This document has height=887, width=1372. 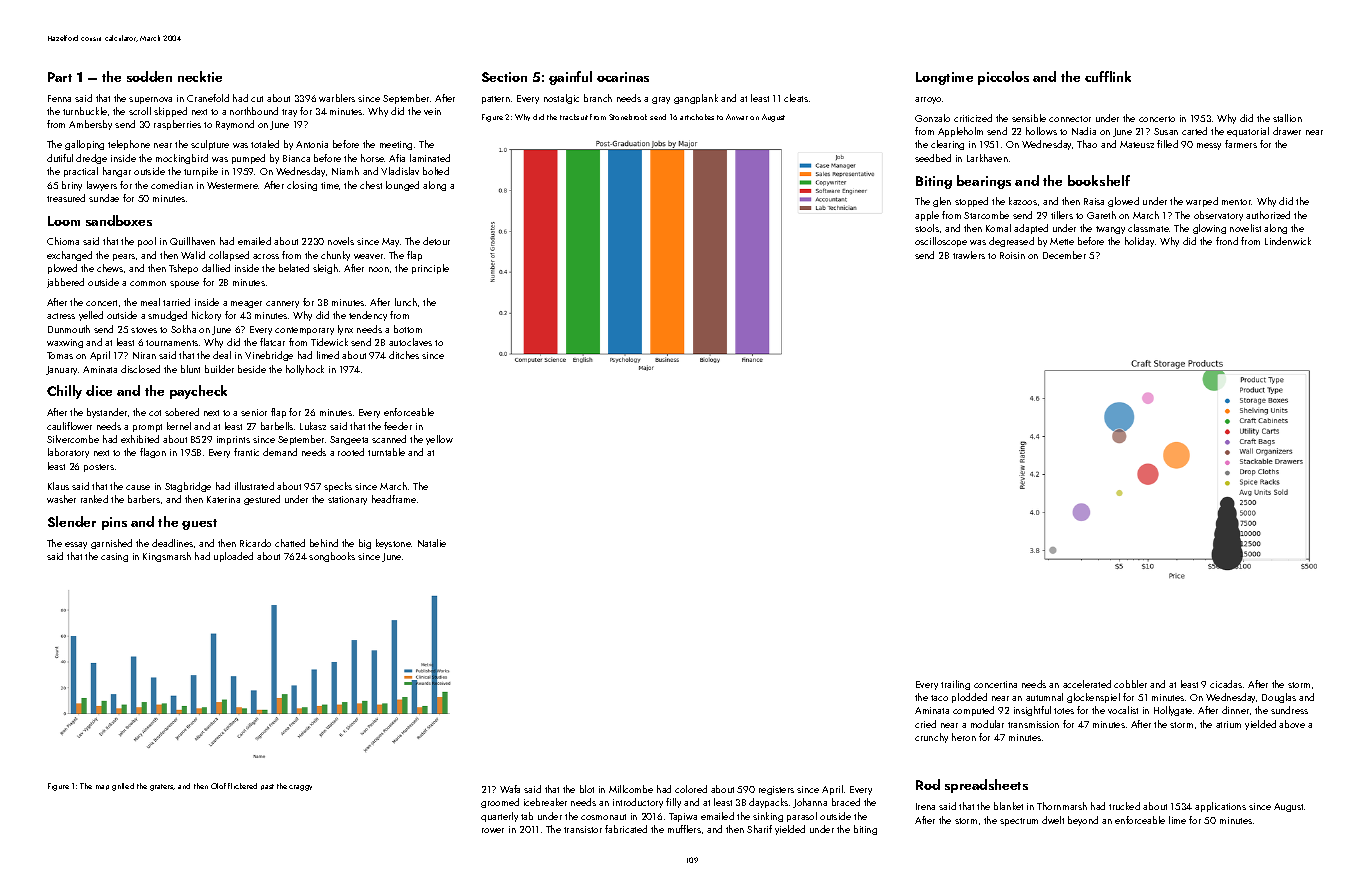 I want to click on essay, so click(x=76, y=545).
